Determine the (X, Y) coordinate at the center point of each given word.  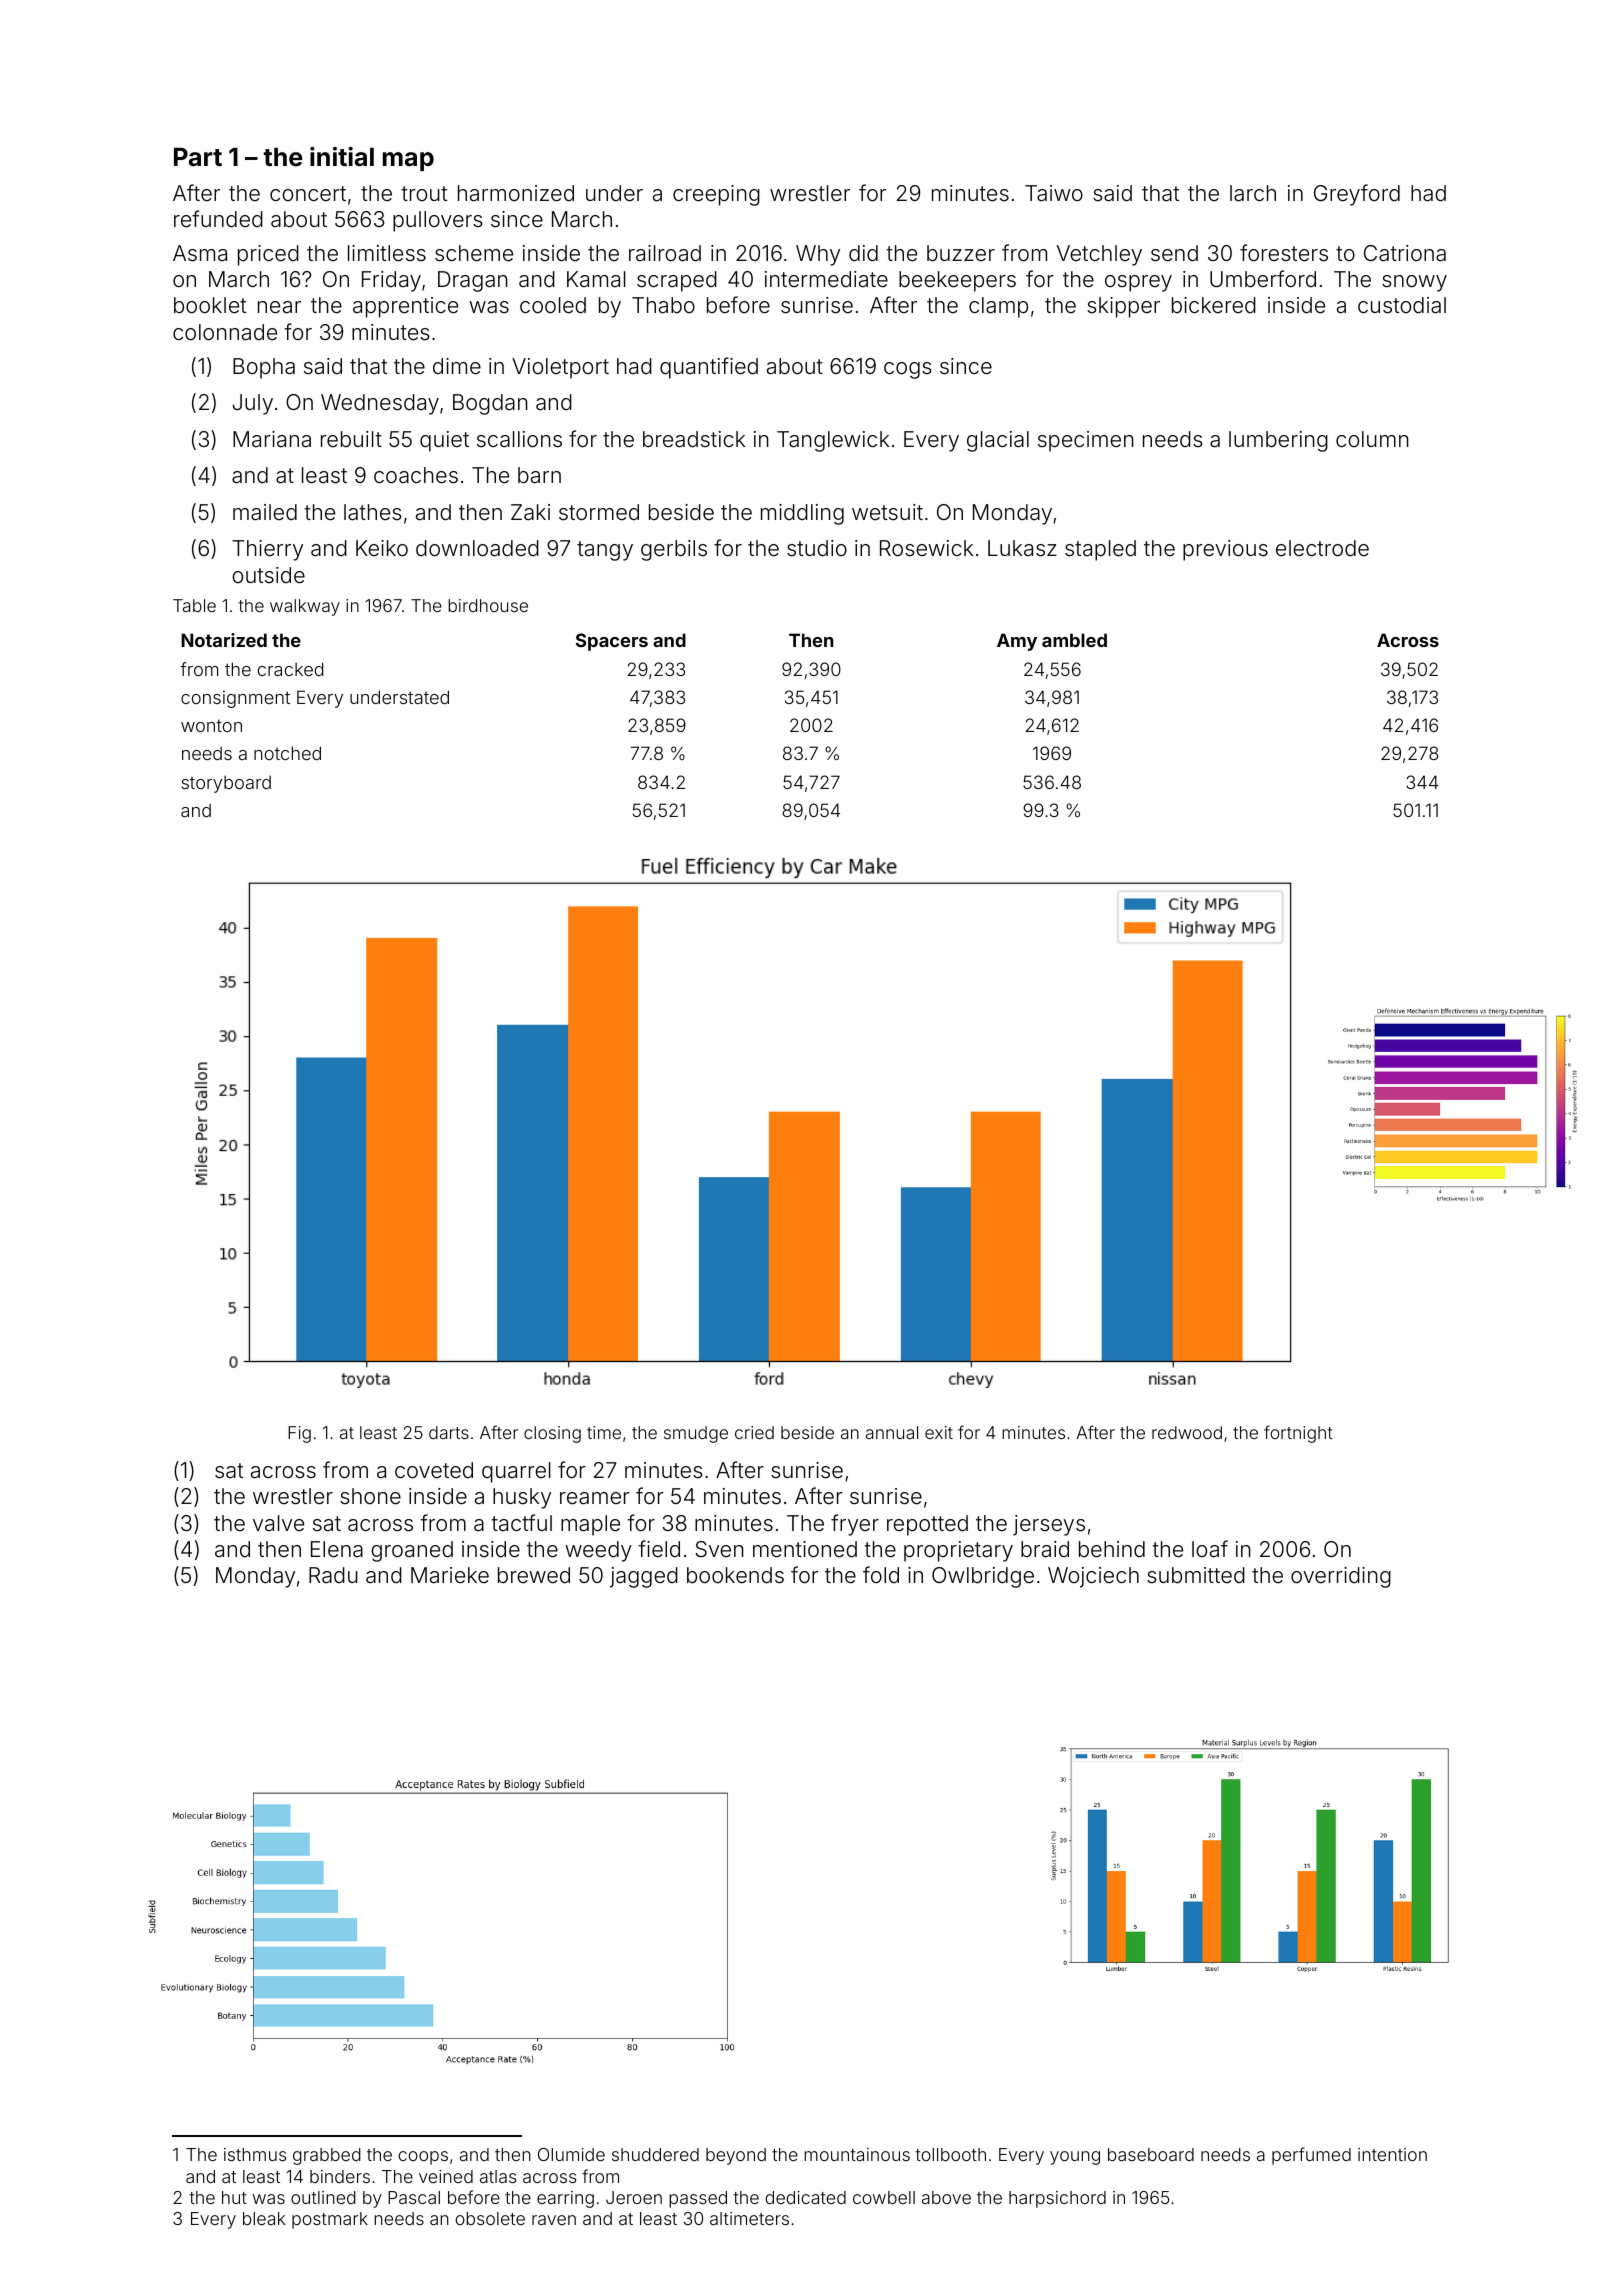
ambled (1074, 640)
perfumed (1311, 2156)
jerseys (1049, 1525)
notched (287, 753)
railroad (665, 253)
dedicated (805, 2197)
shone (370, 1496)
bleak (264, 2218)
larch (1253, 193)
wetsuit (887, 512)
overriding (1341, 1577)
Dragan (473, 281)
